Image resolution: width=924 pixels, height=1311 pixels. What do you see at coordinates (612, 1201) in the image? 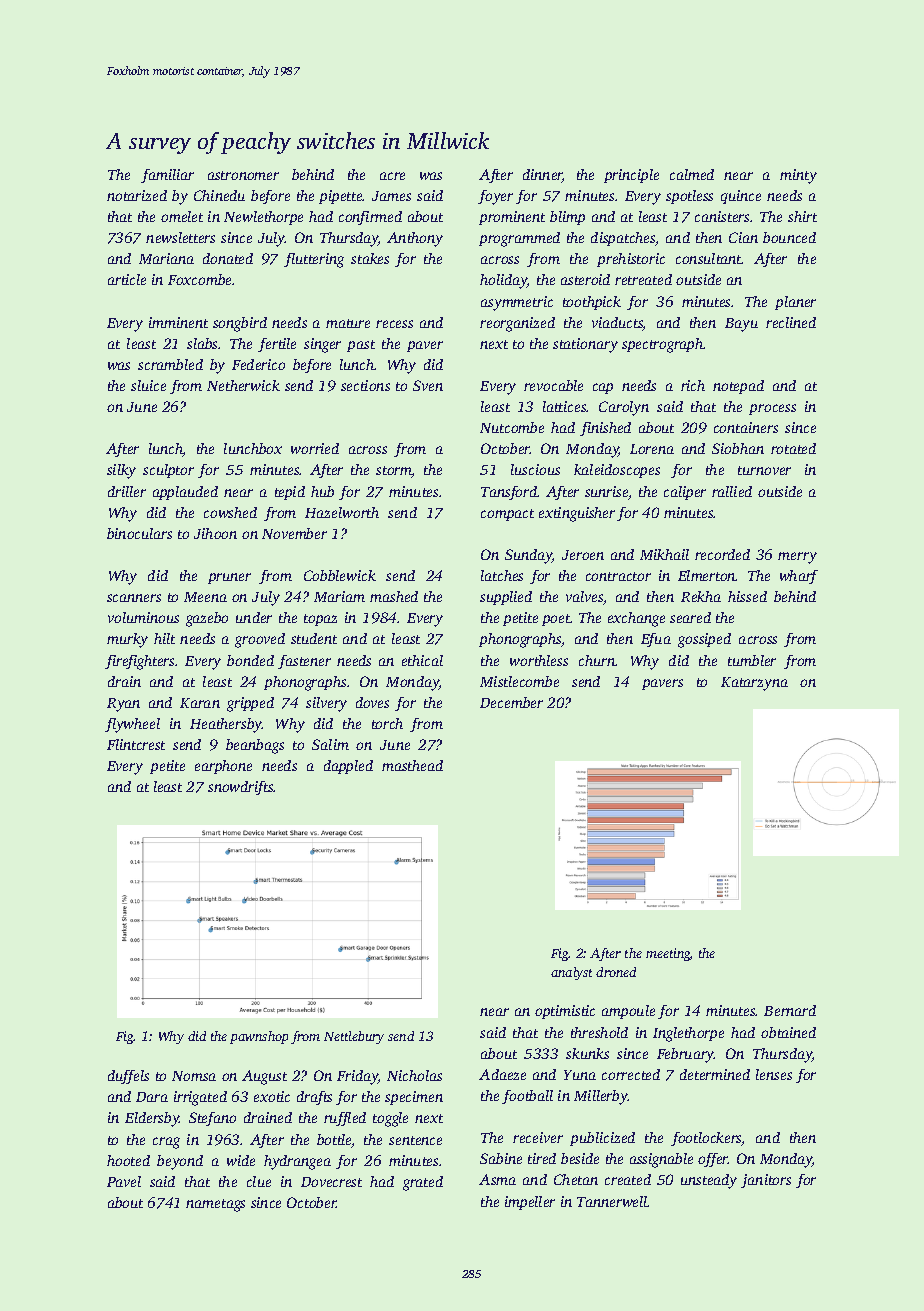
I see `Tannerwell` at bounding box center [612, 1201].
